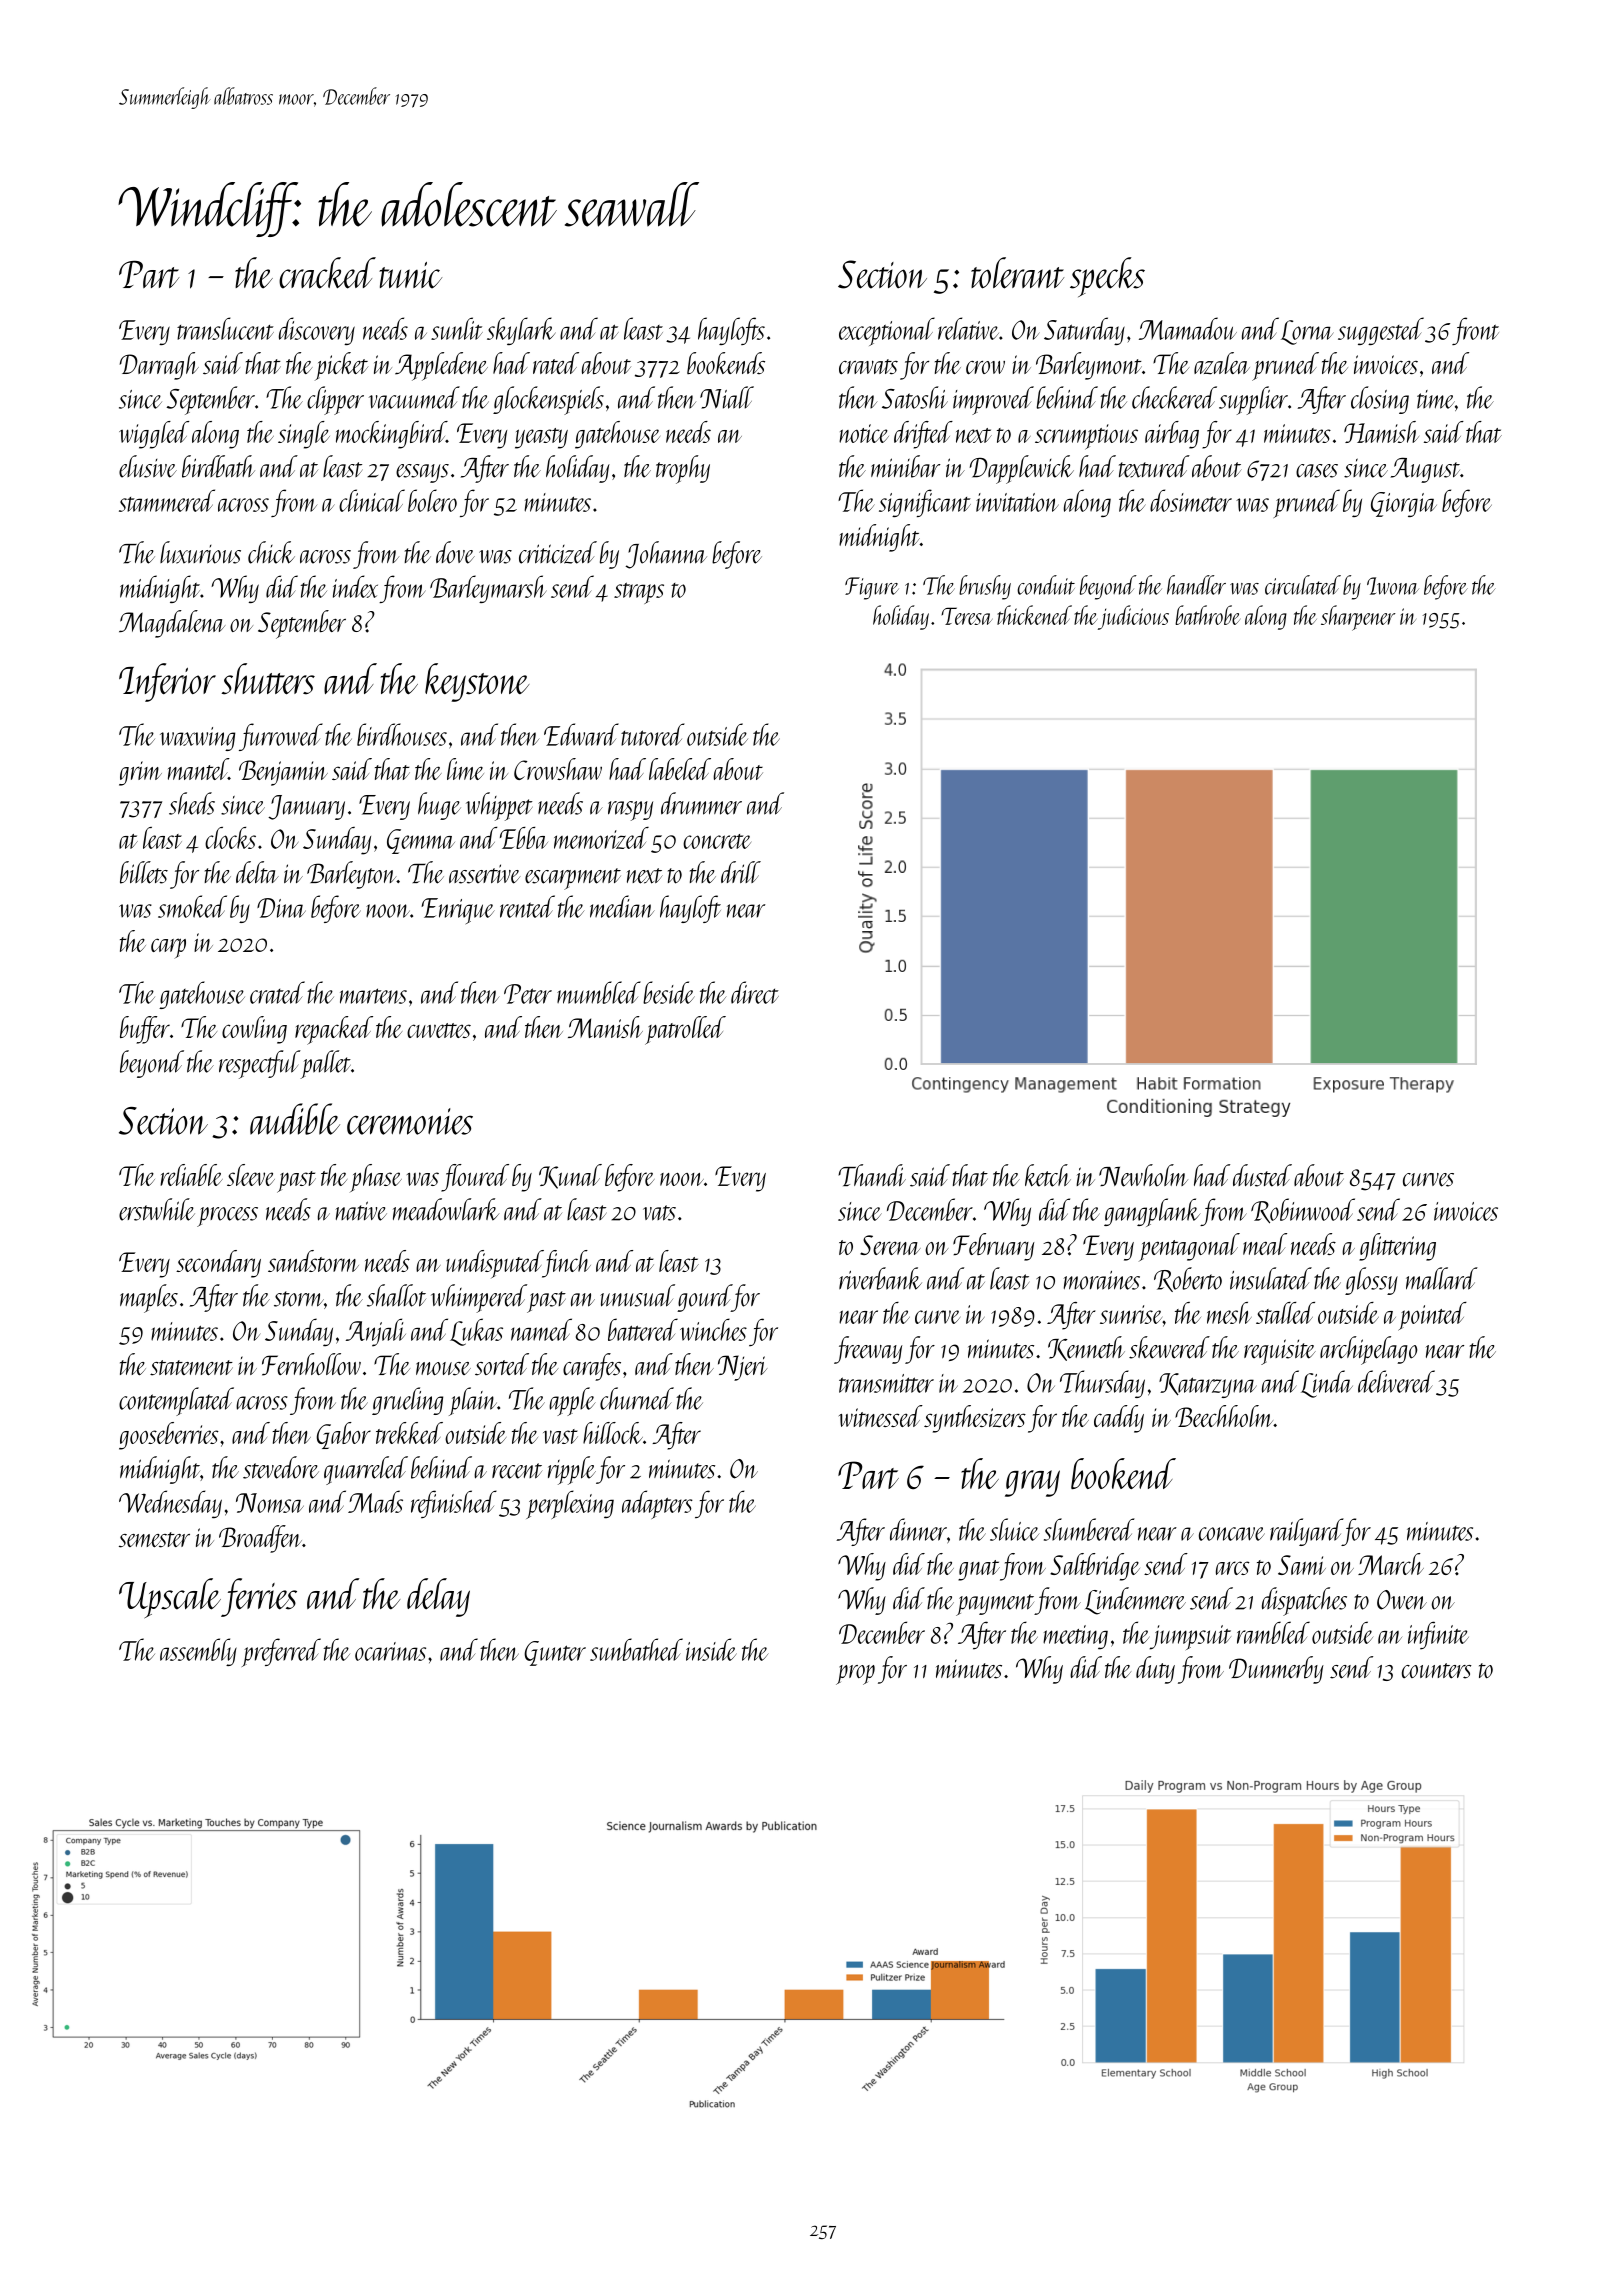  What do you see at coordinates (1017, 273) in the page?
I see `tolerant` at bounding box center [1017, 273].
